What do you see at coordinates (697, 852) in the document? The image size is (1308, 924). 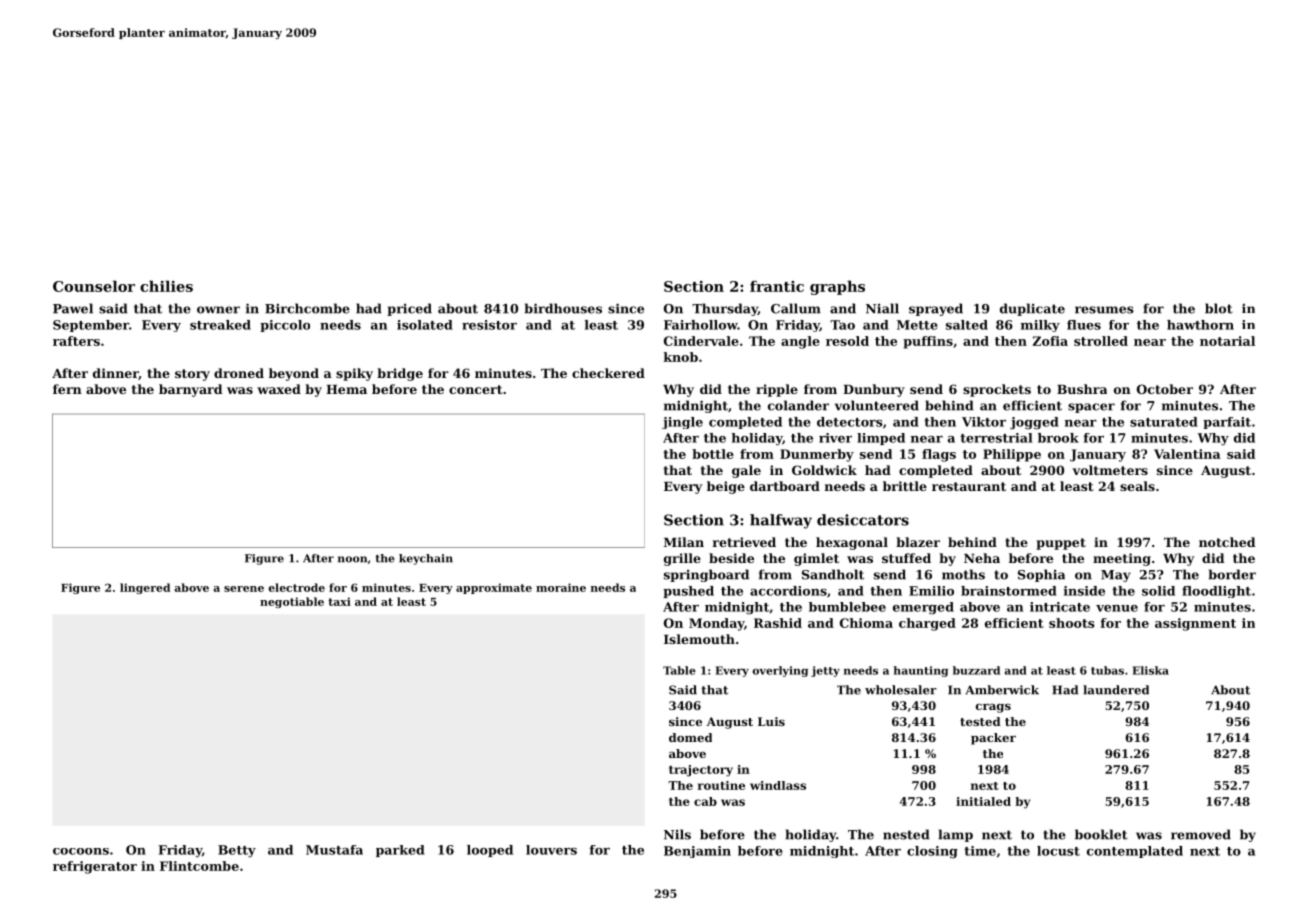 I see `Benjamin` at bounding box center [697, 852].
